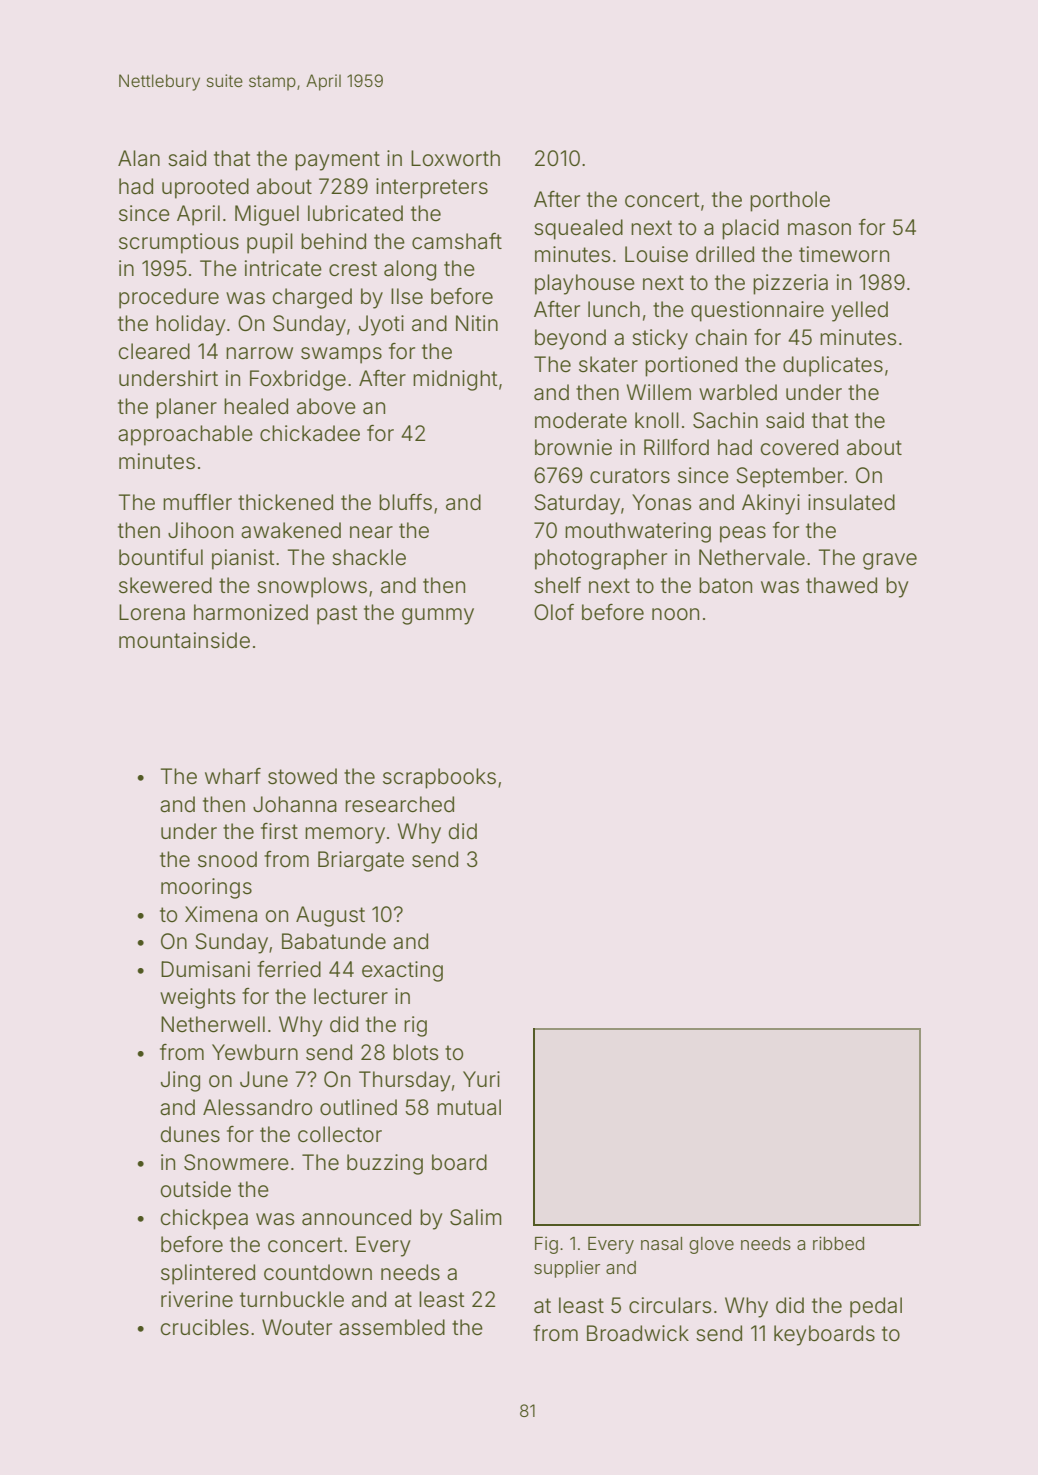 The height and width of the image is (1475, 1038). Describe the element at coordinates (638, 1333) in the image. I see `Broadwick` at that location.
